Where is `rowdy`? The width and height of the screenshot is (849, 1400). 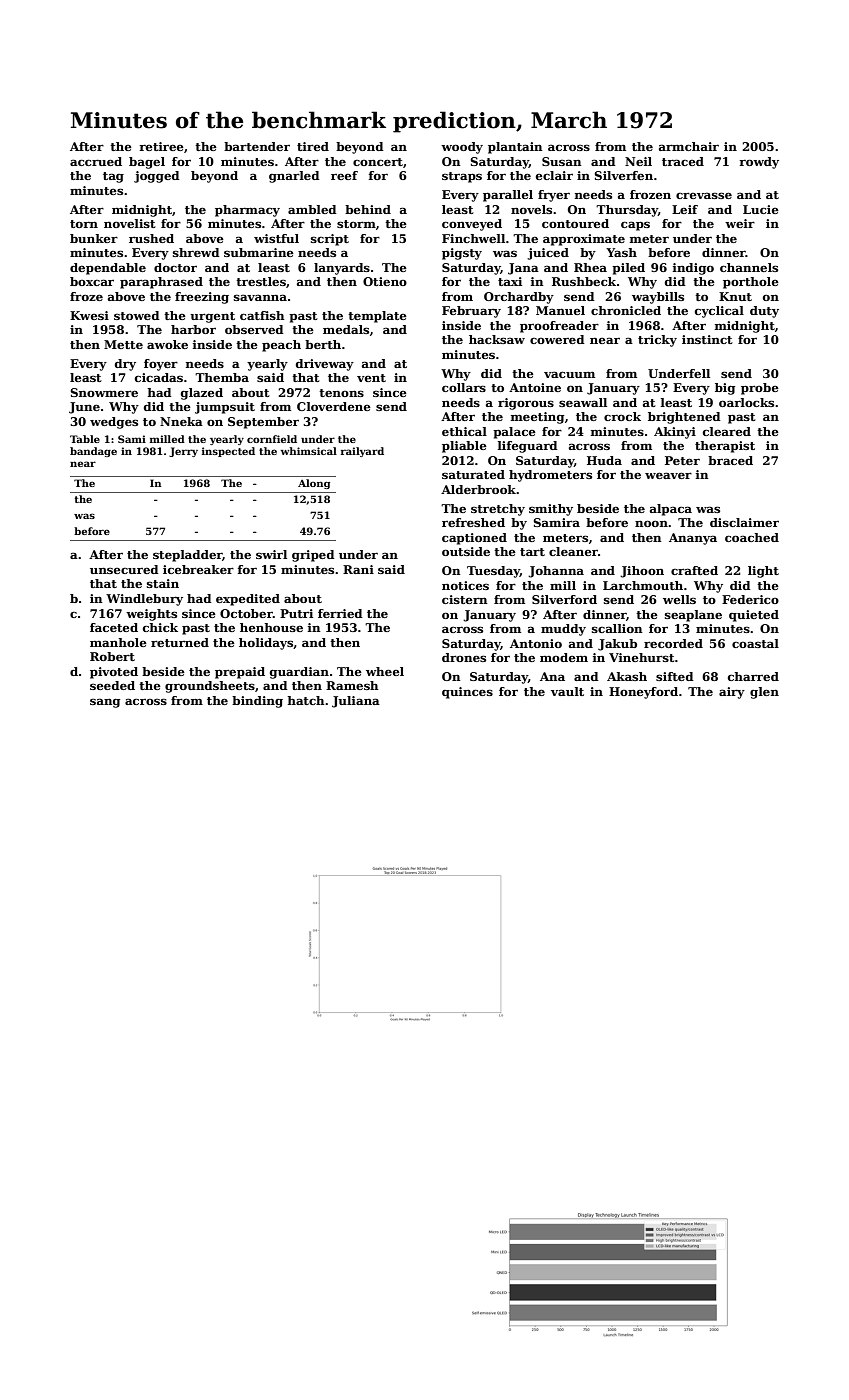 rowdy is located at coordinates (759, 163).
